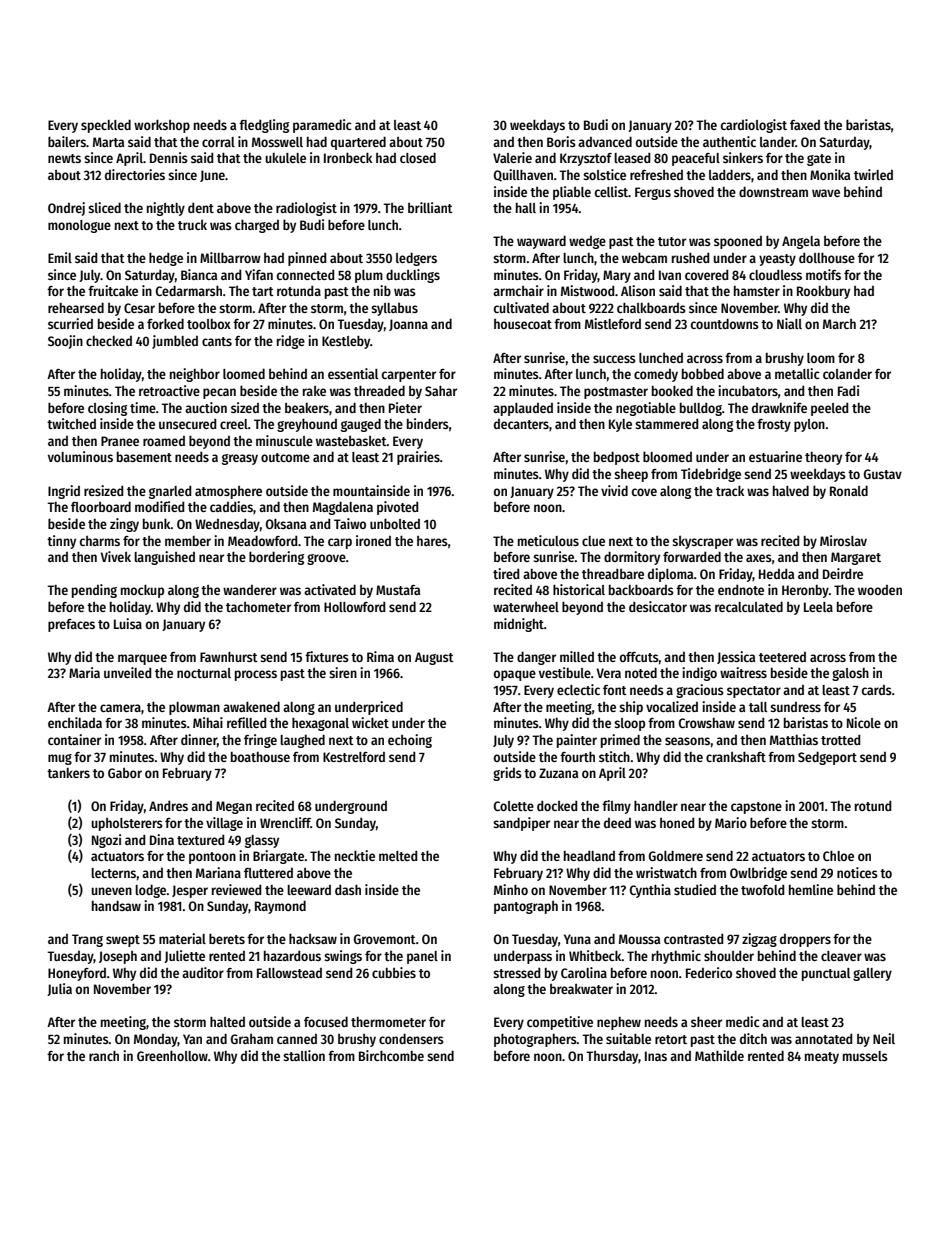 The image size is (952, 1233). I want to click on Meadowford, so click(263, 540).
